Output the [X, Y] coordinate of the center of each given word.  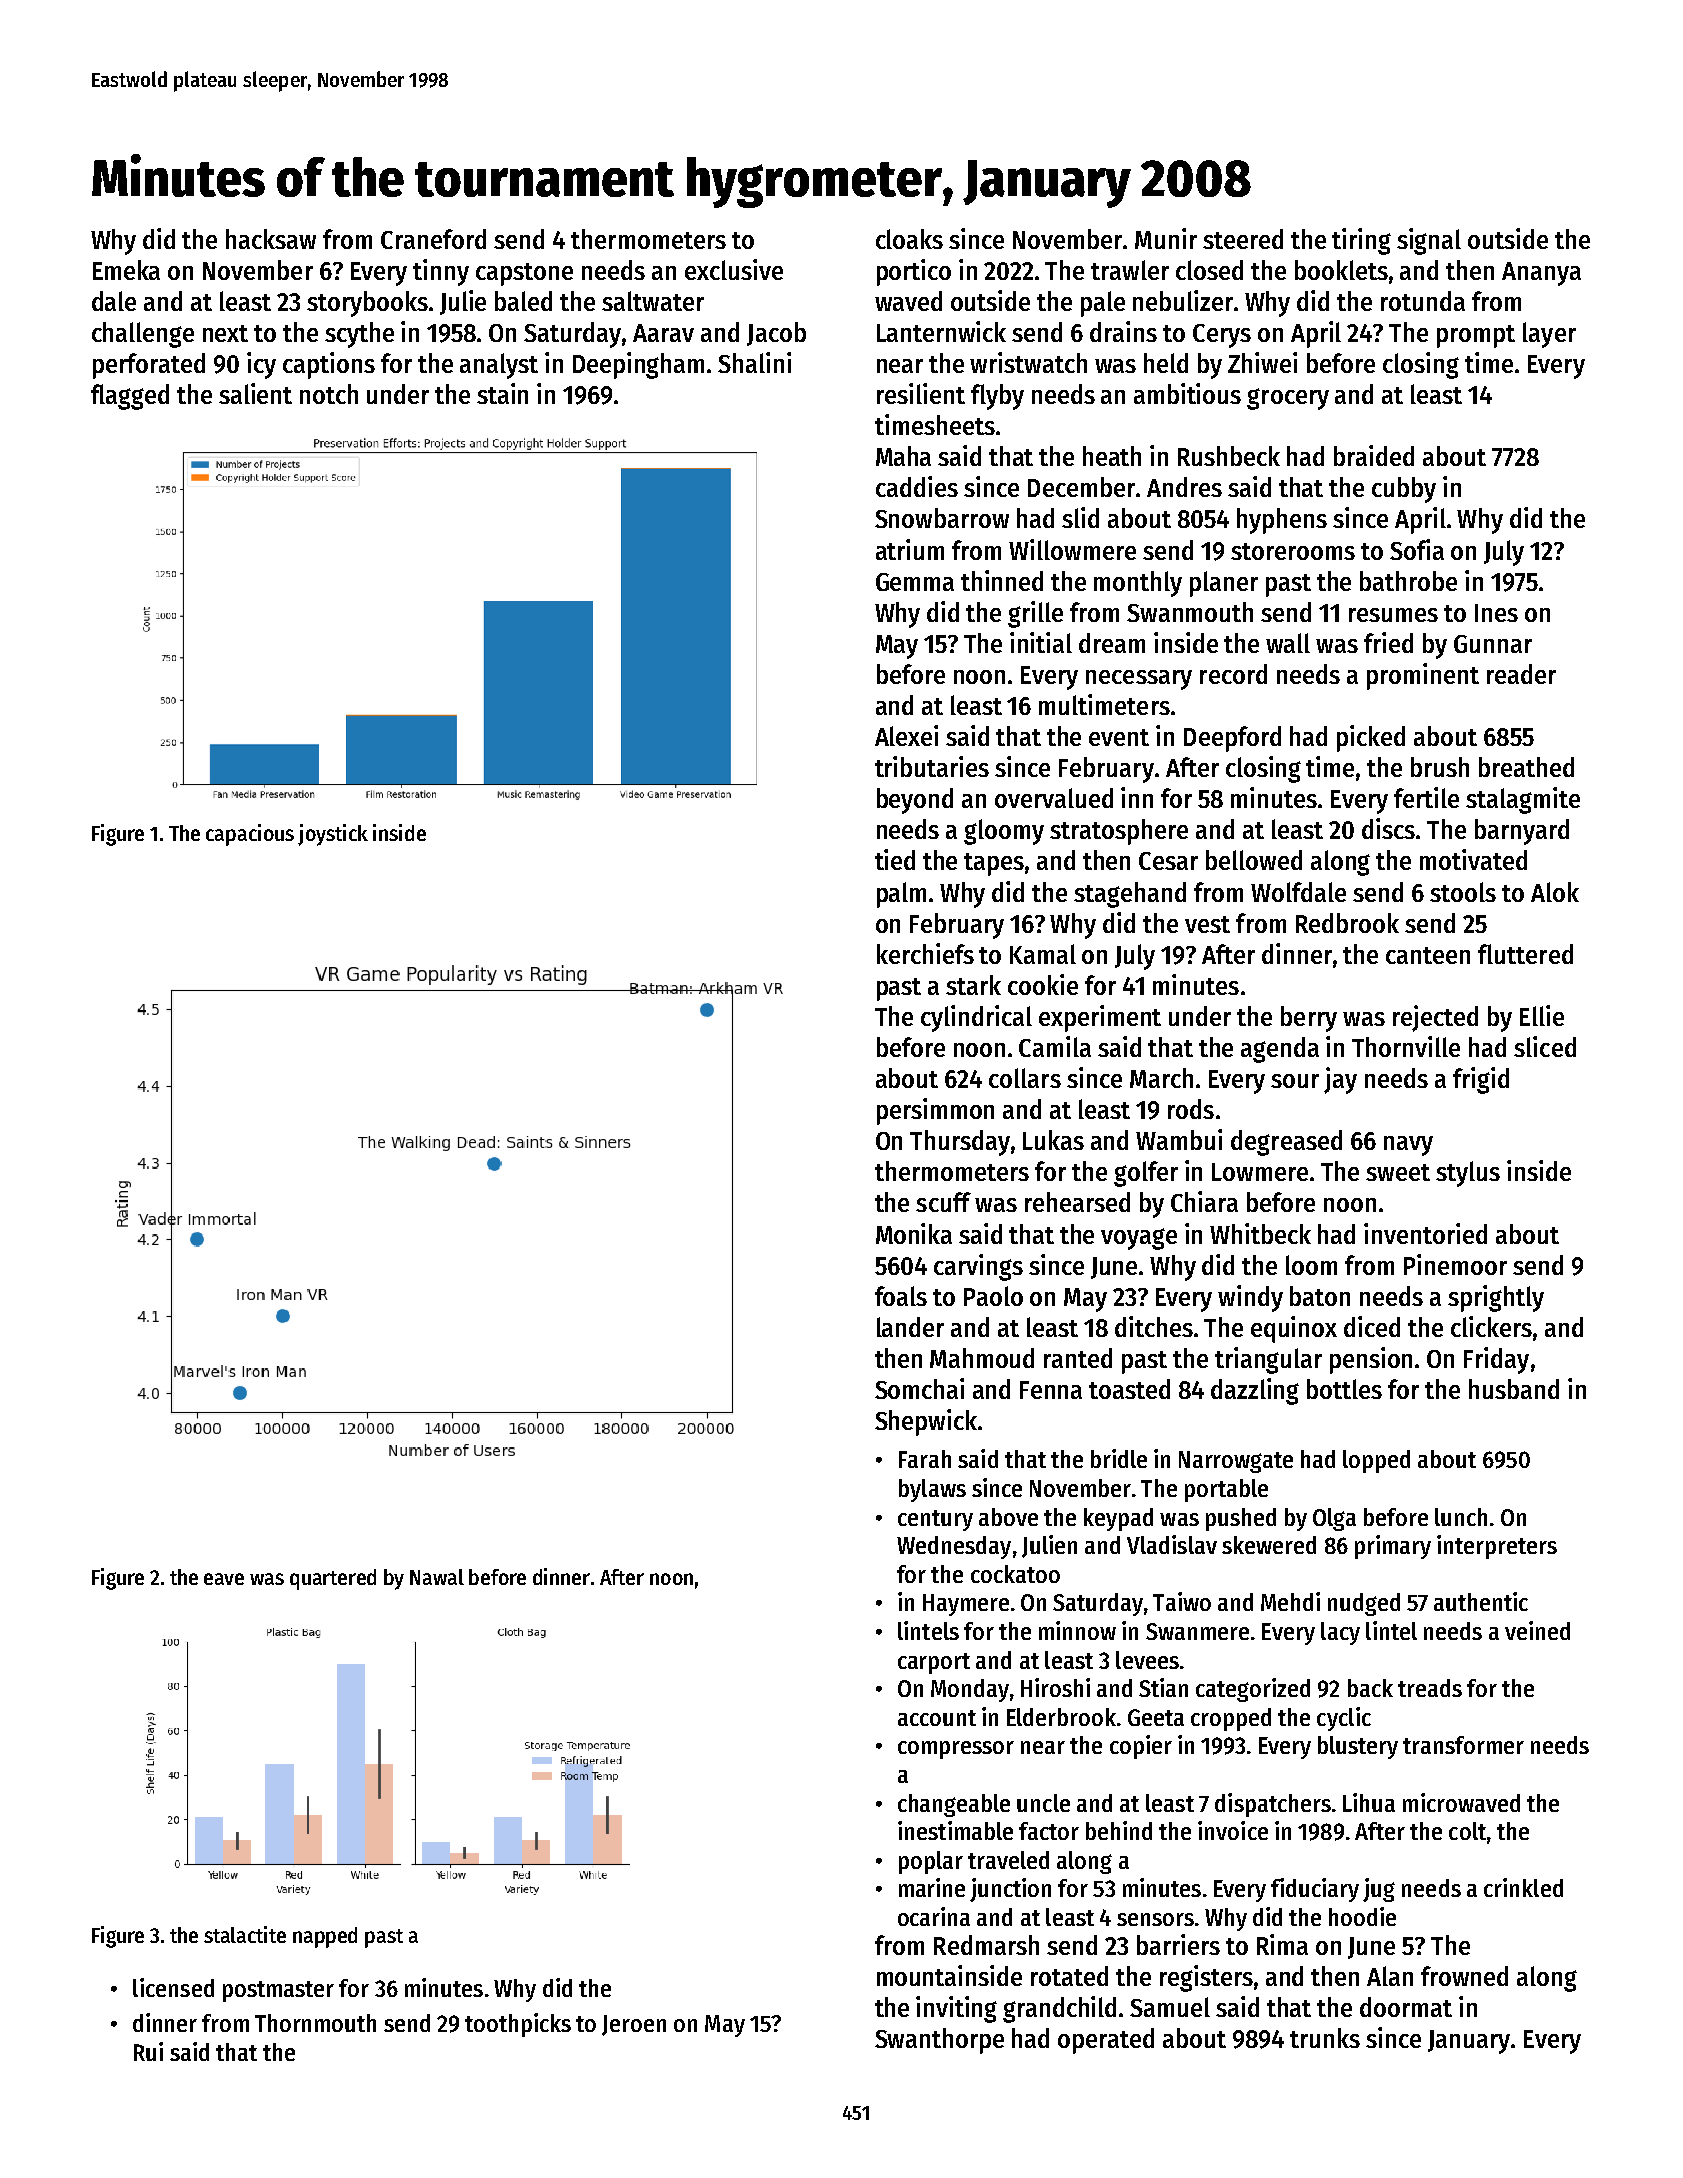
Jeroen [634, 2025]
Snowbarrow [942, 518]
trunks [1325, 2038]
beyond [915, 801]
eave [224, 1579]
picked [1371, 738]
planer [1224, 584]
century [935, 1520]
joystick [333, 835]
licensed [173, 1987]
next [225, 333]
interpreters [1497, 1547]
